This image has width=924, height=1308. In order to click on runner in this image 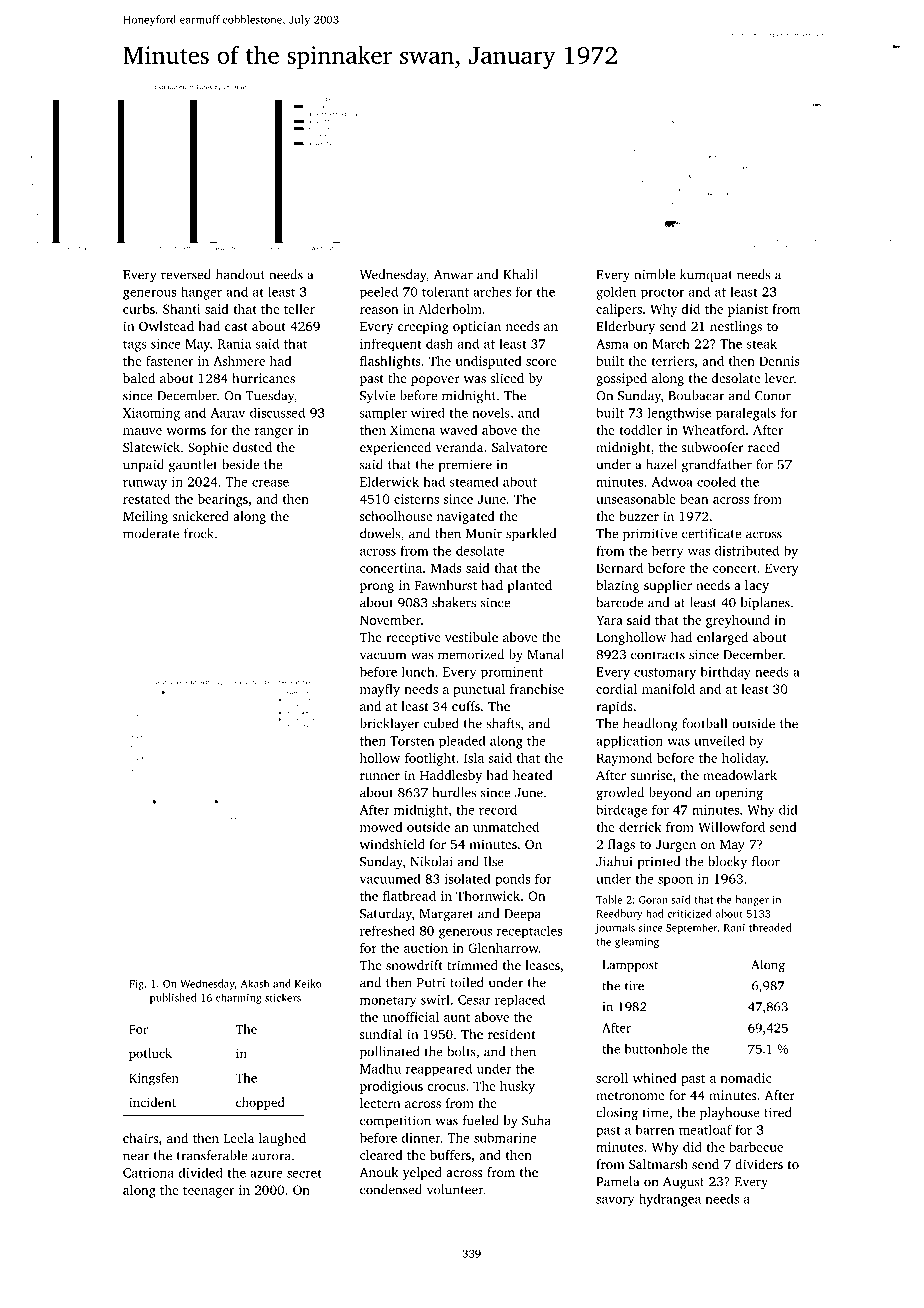, I will do `click(380, 776)`.
